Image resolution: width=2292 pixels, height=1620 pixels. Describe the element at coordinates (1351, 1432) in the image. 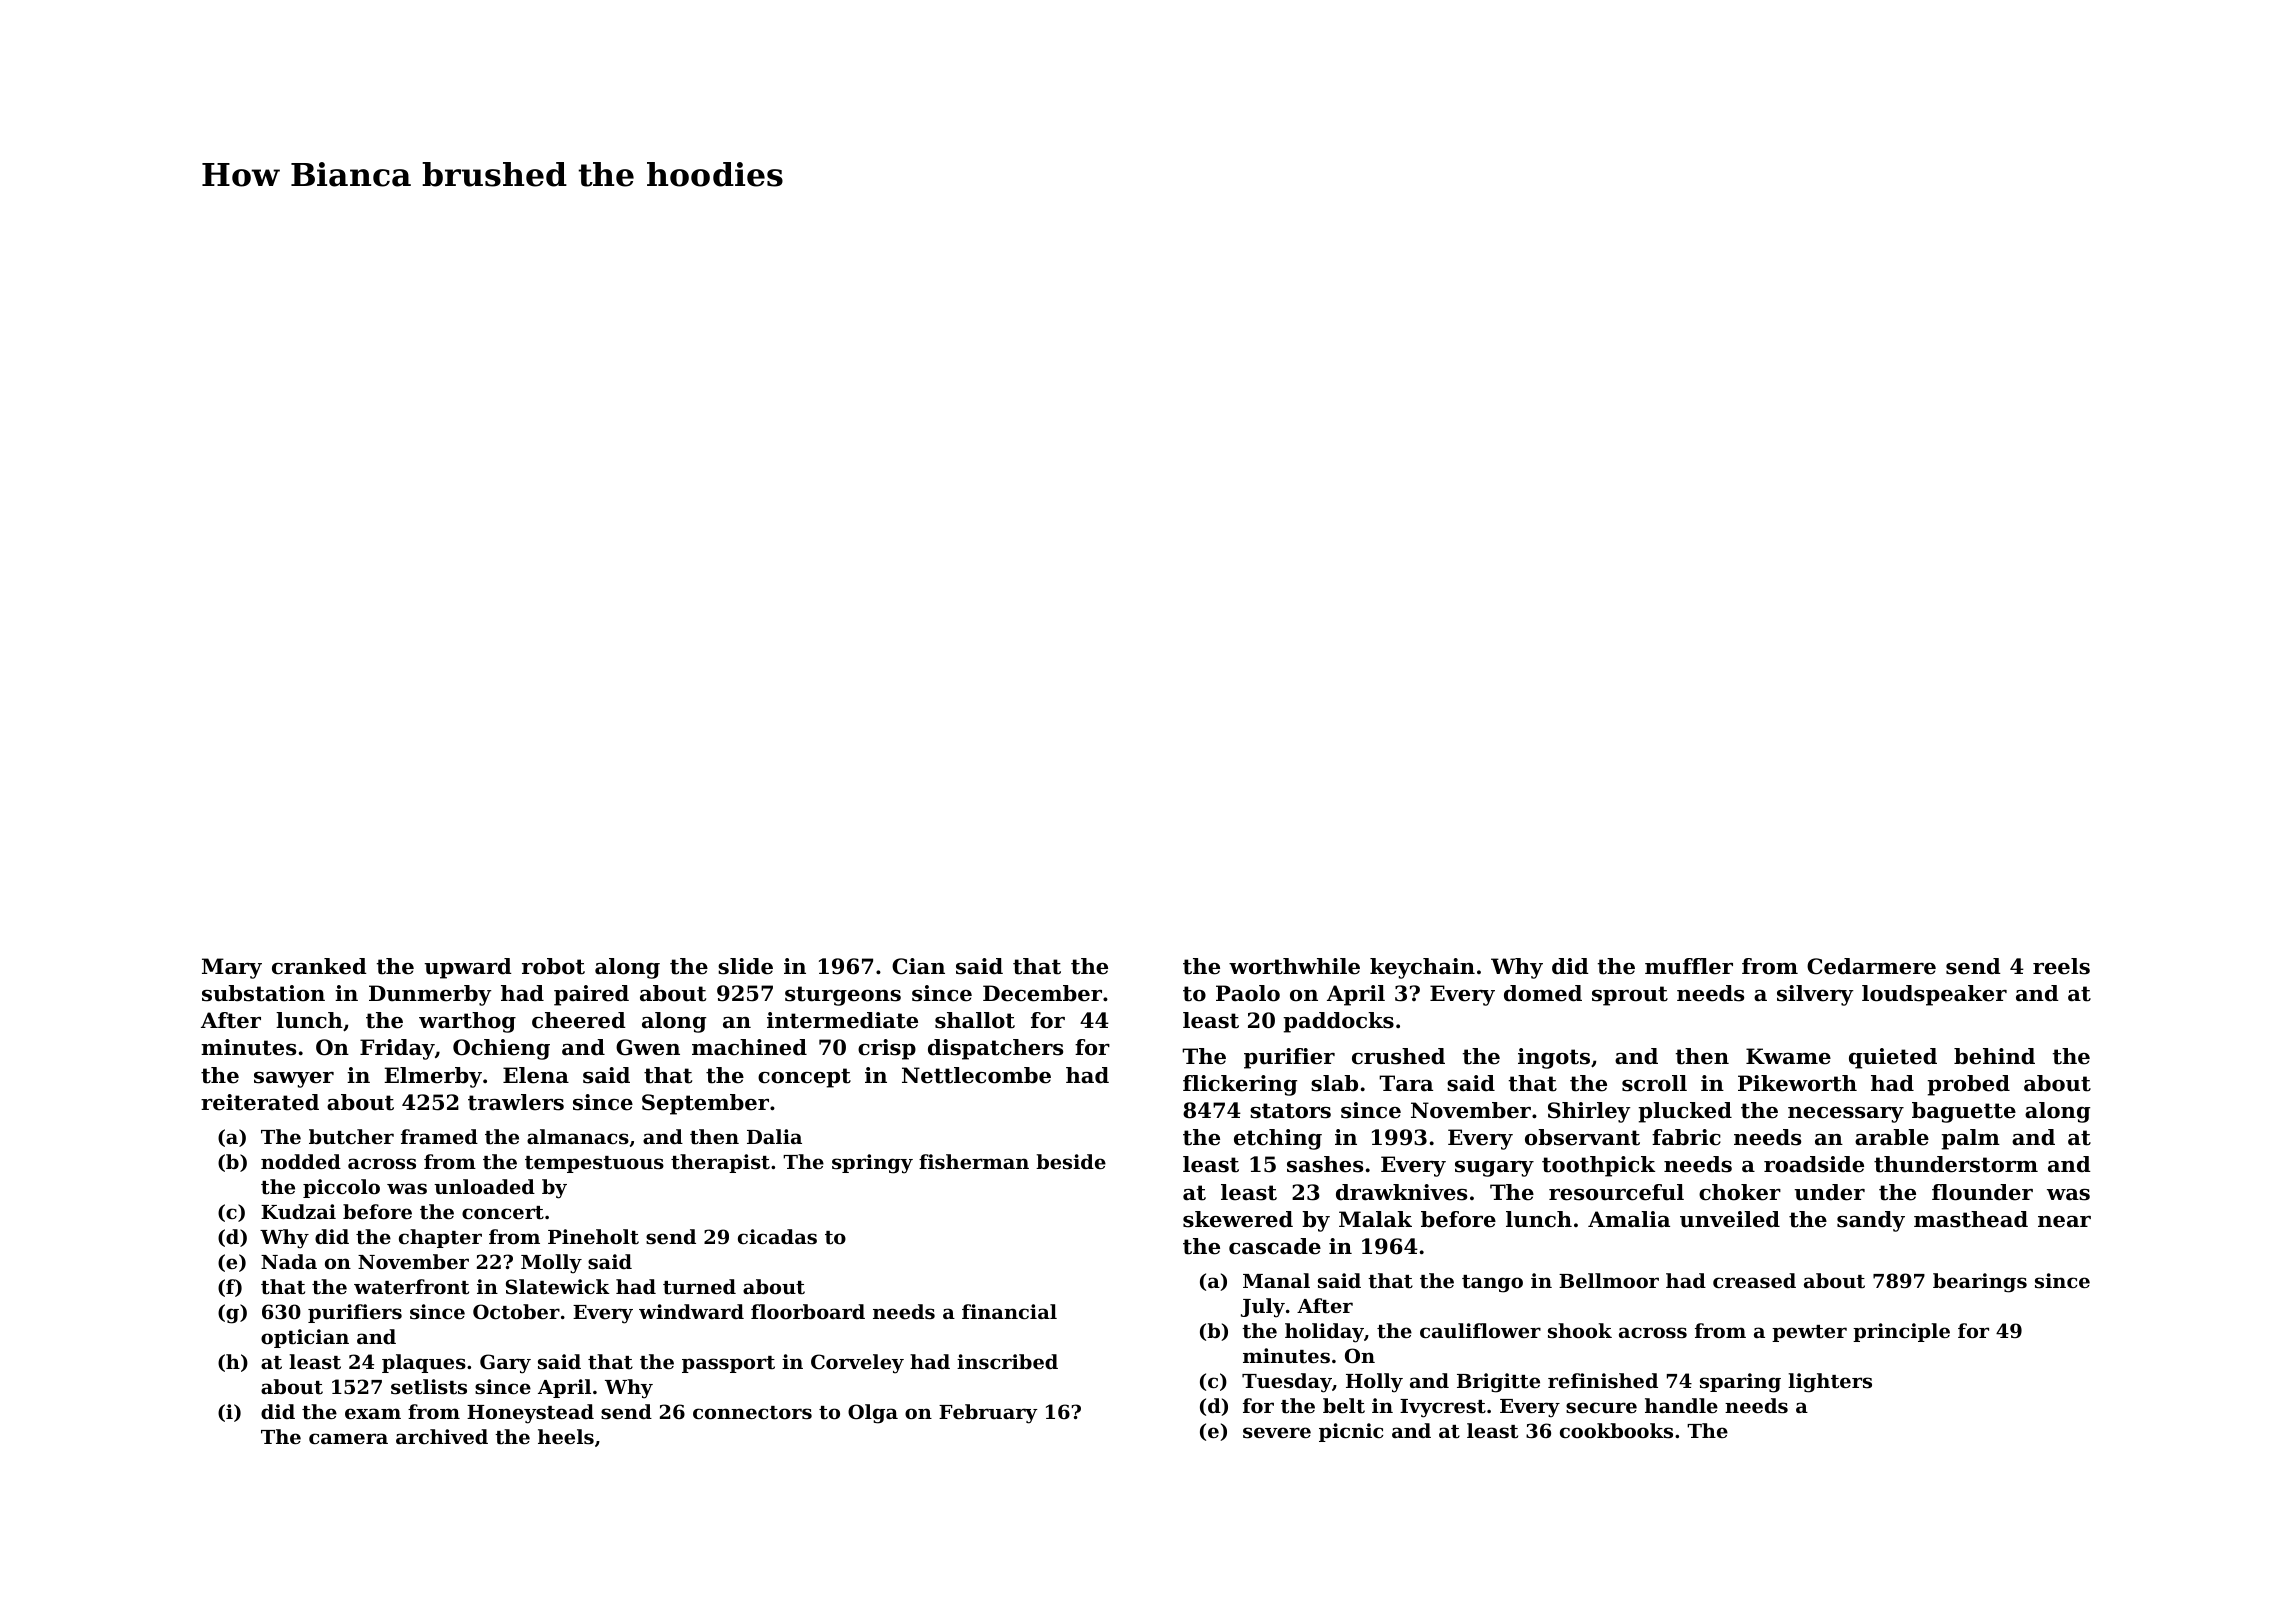

I see `picnic` at that location.
